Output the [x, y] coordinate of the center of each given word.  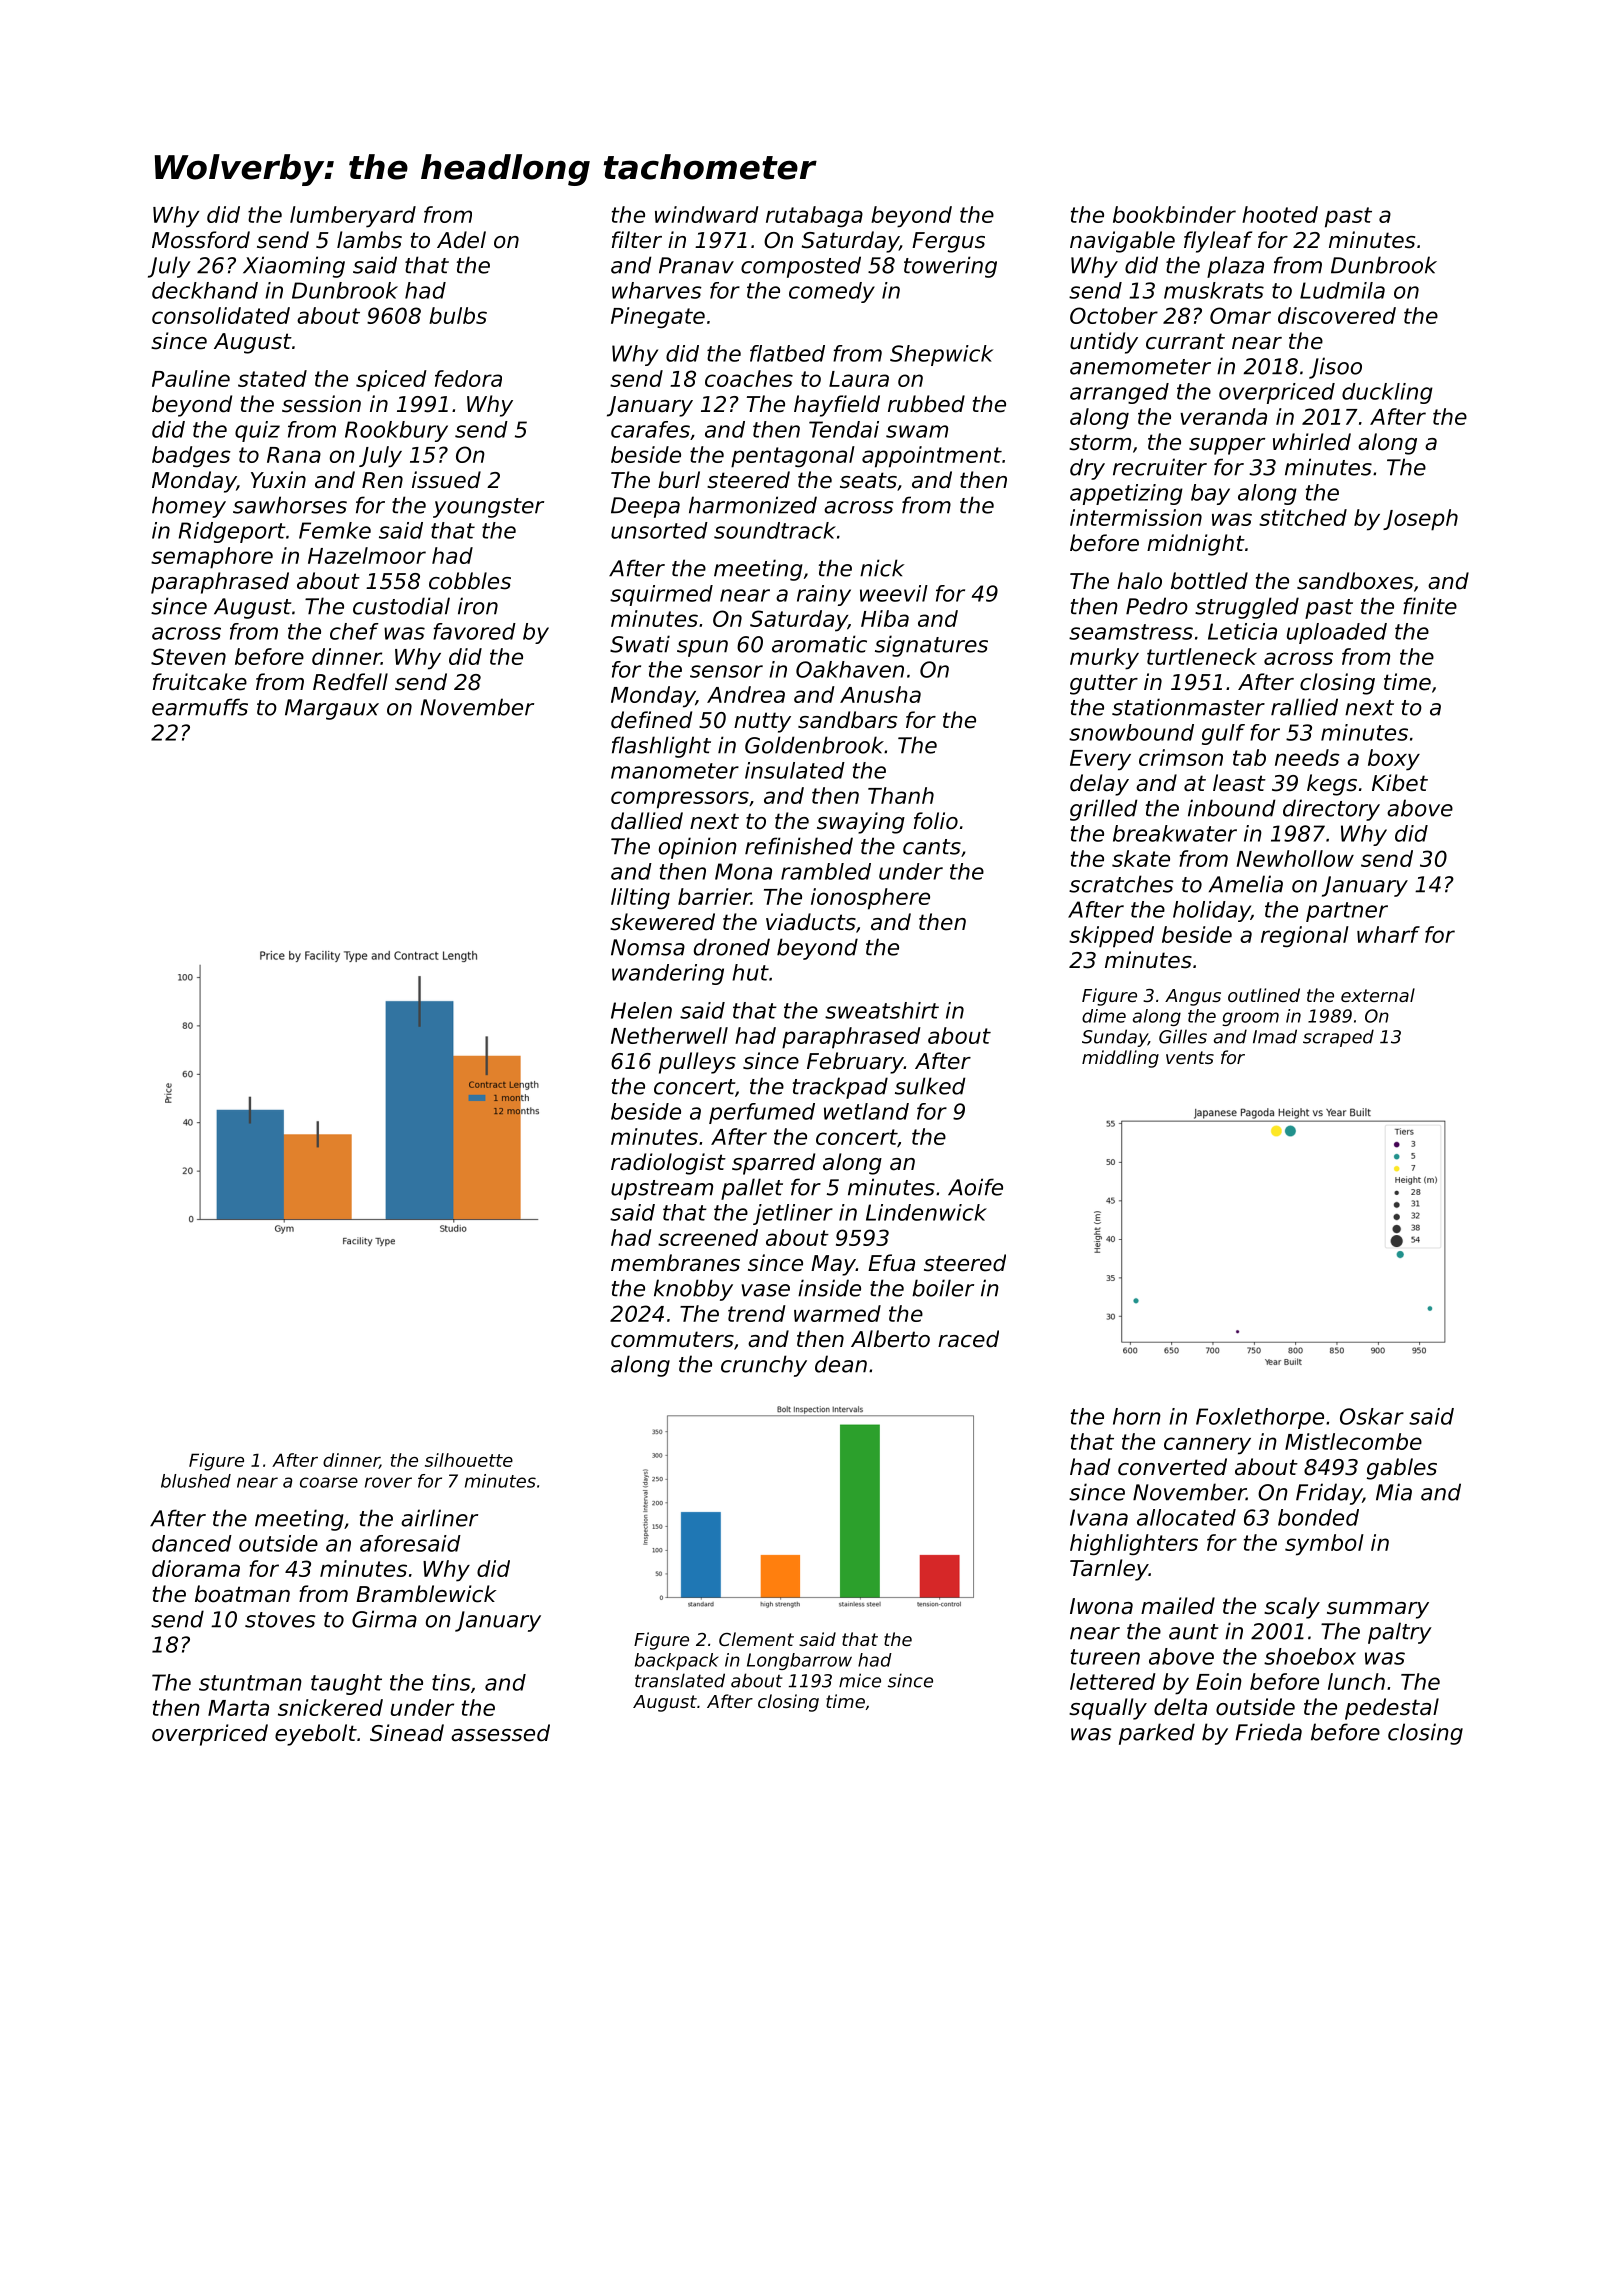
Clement [756, 1639]
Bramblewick [426, 1594]
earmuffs [200, 707]
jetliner [793, 1214]
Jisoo [1335, 368]
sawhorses [290, 505]
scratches [1121, 884]
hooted [1280, 214]
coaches [749, 378]
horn [1137, 1416]
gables [1402, 1469]
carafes [650, 429]
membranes [675, 1263]
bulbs [458, 315]
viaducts [811, 922]
